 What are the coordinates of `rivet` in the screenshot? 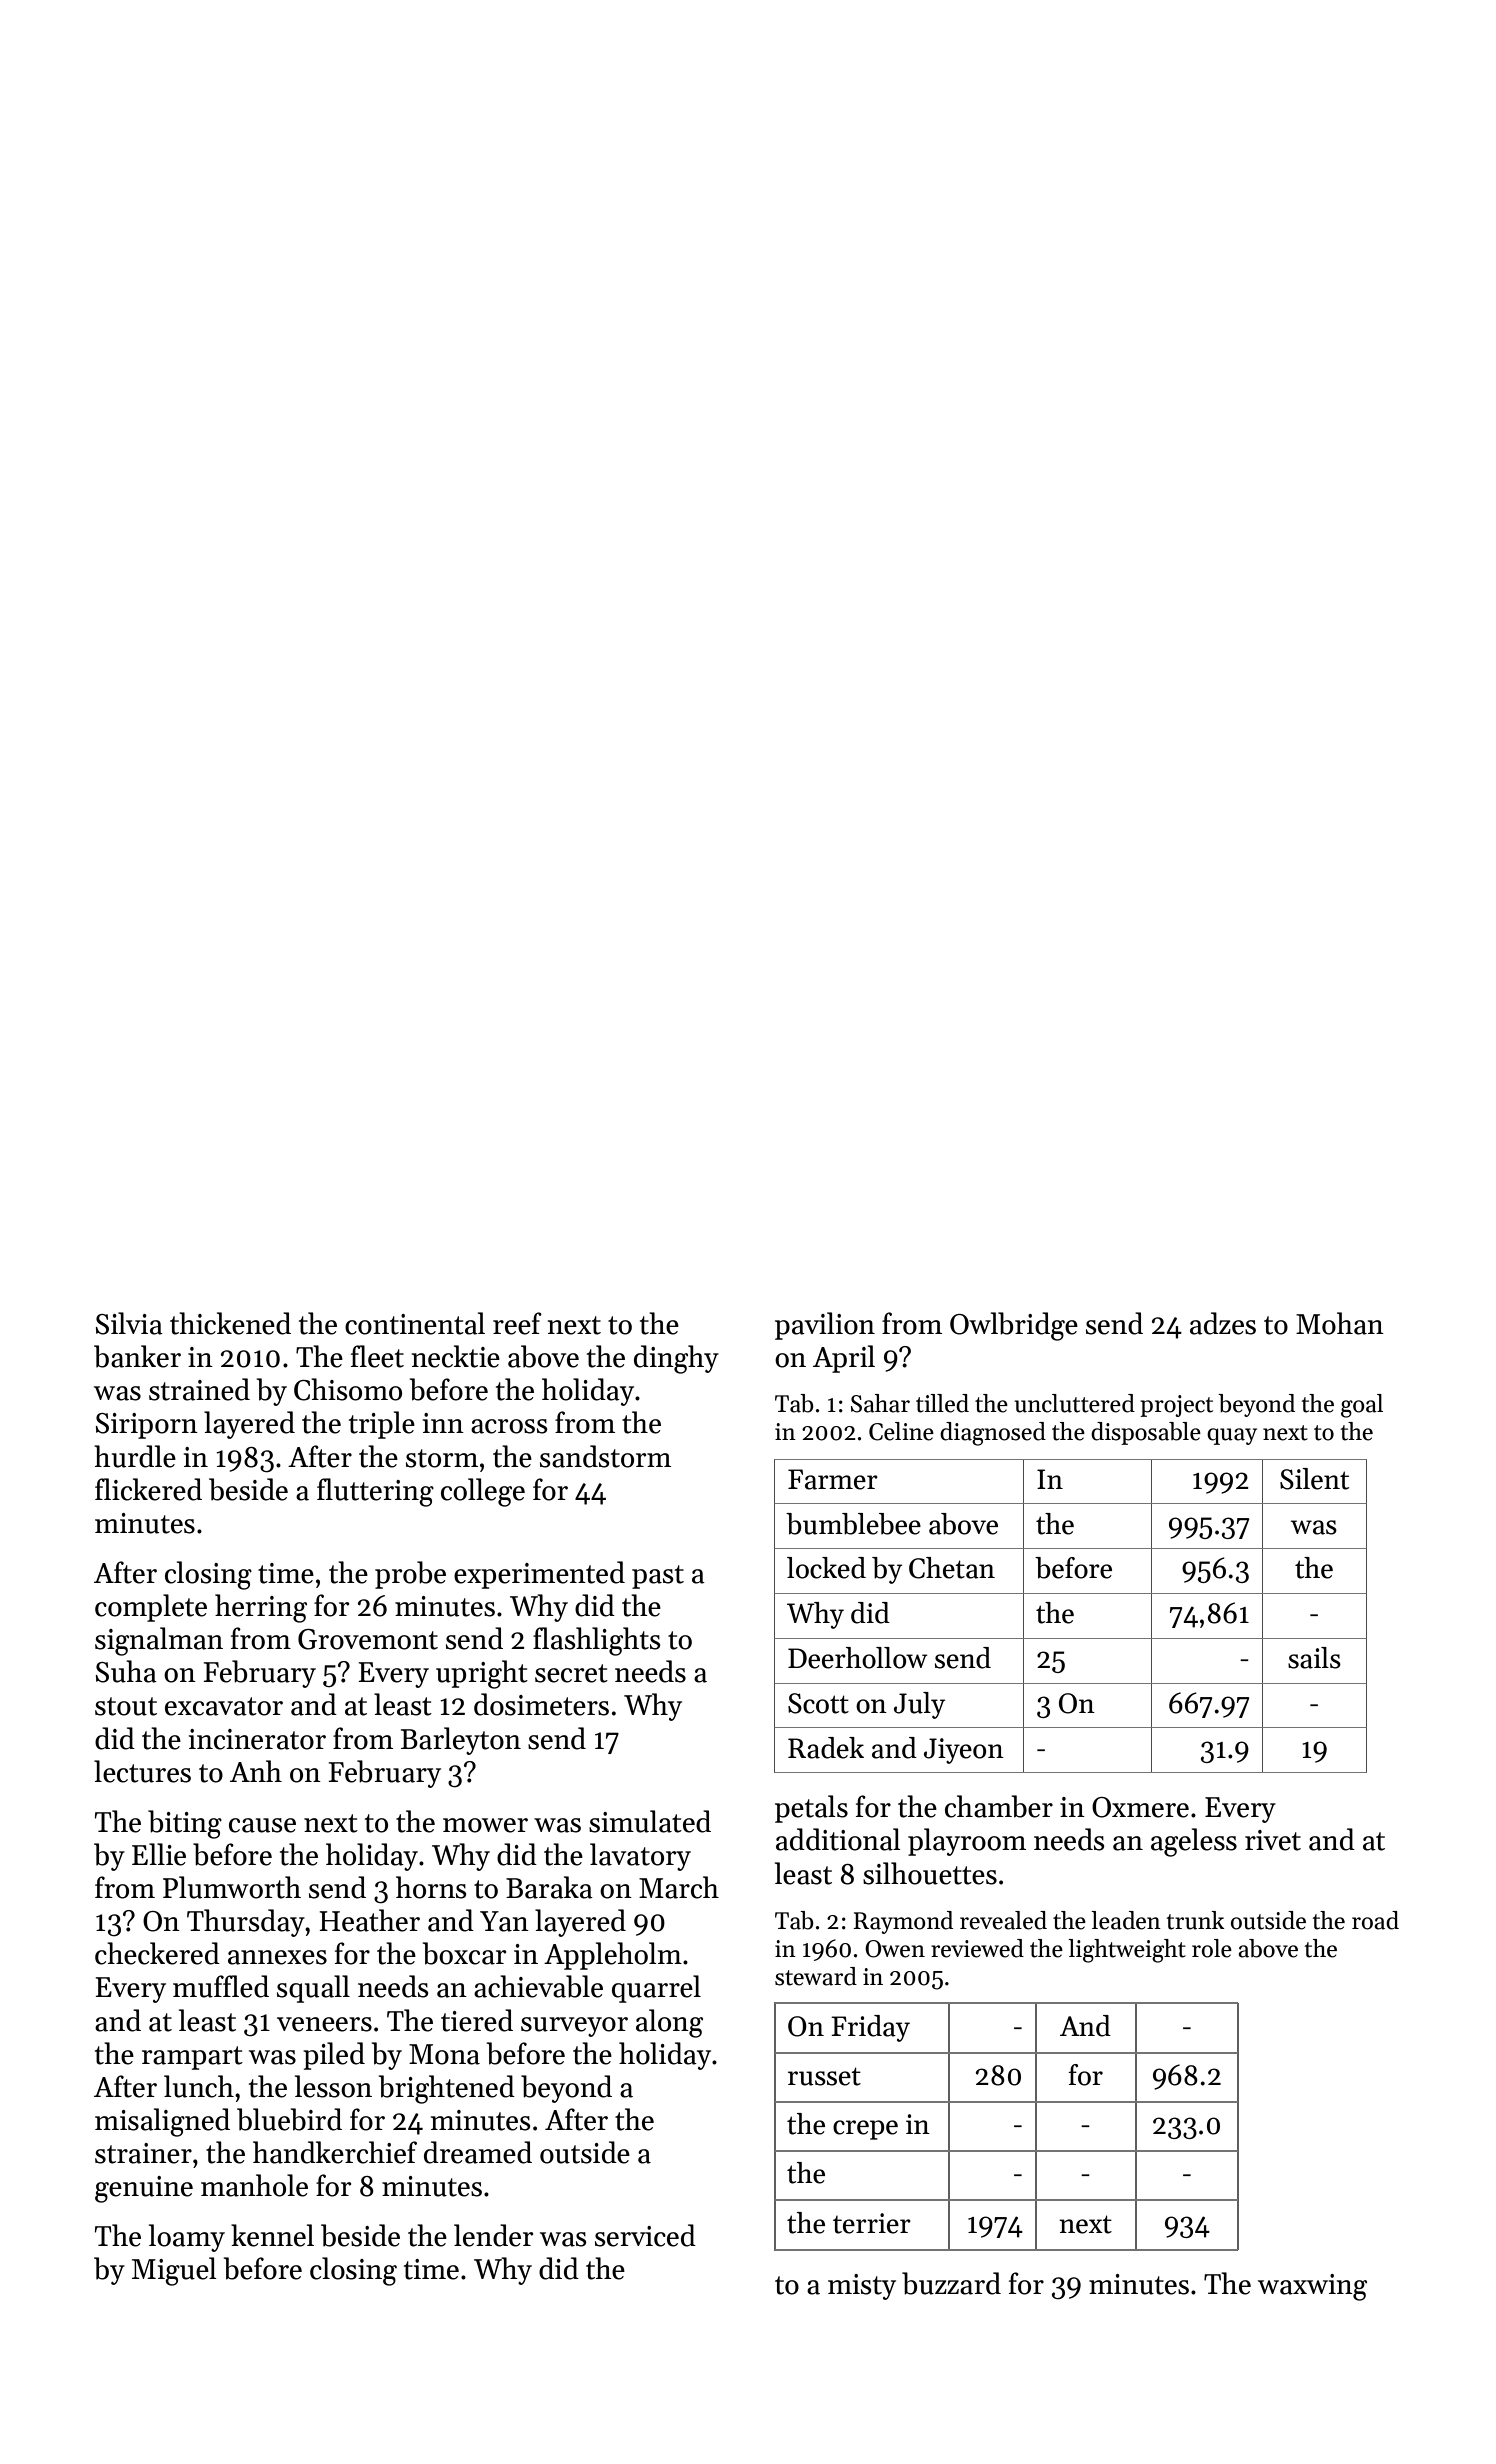 It's located at (1273, 1840).
